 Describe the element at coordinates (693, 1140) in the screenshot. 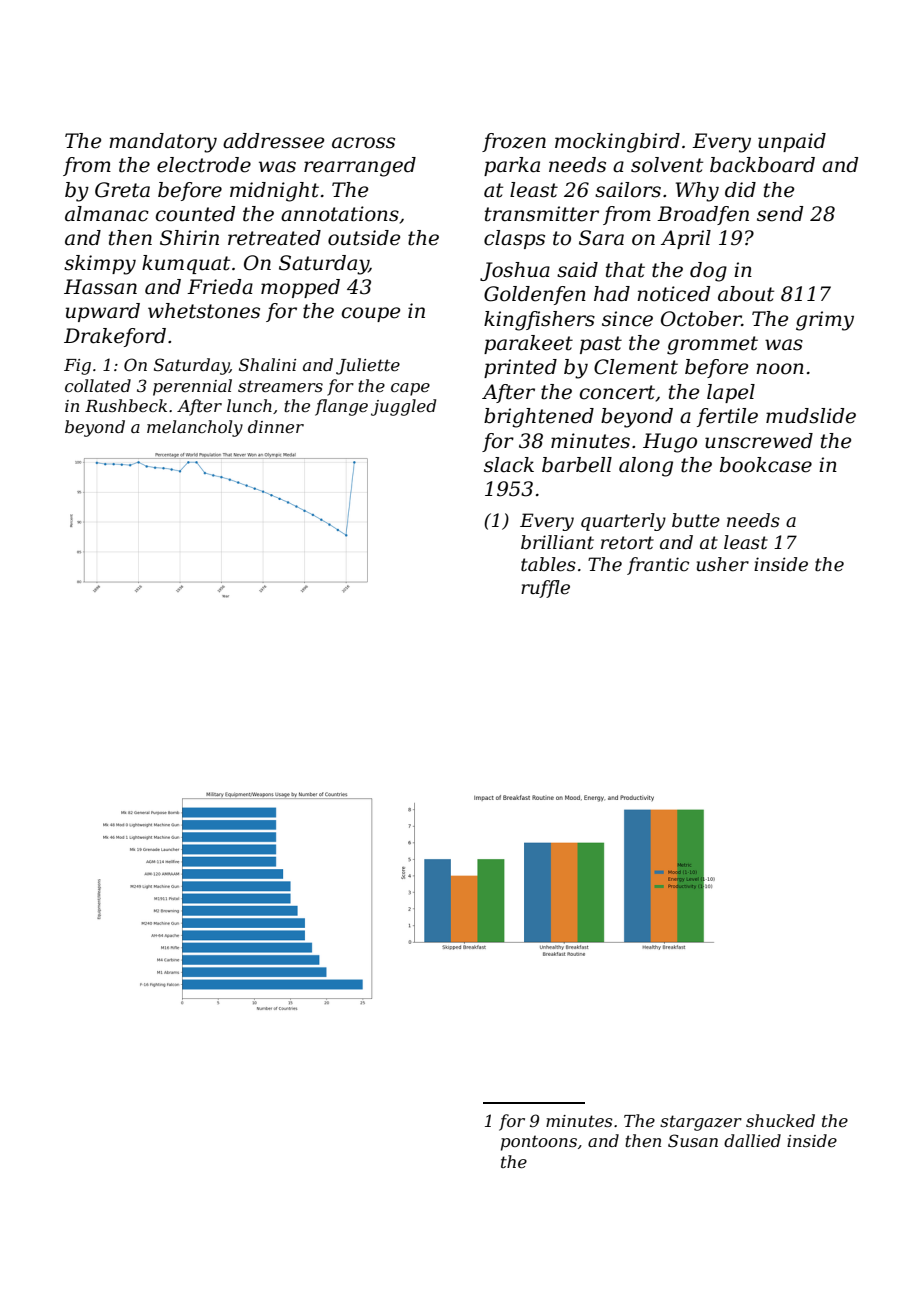

I see `Susan` at that location.
